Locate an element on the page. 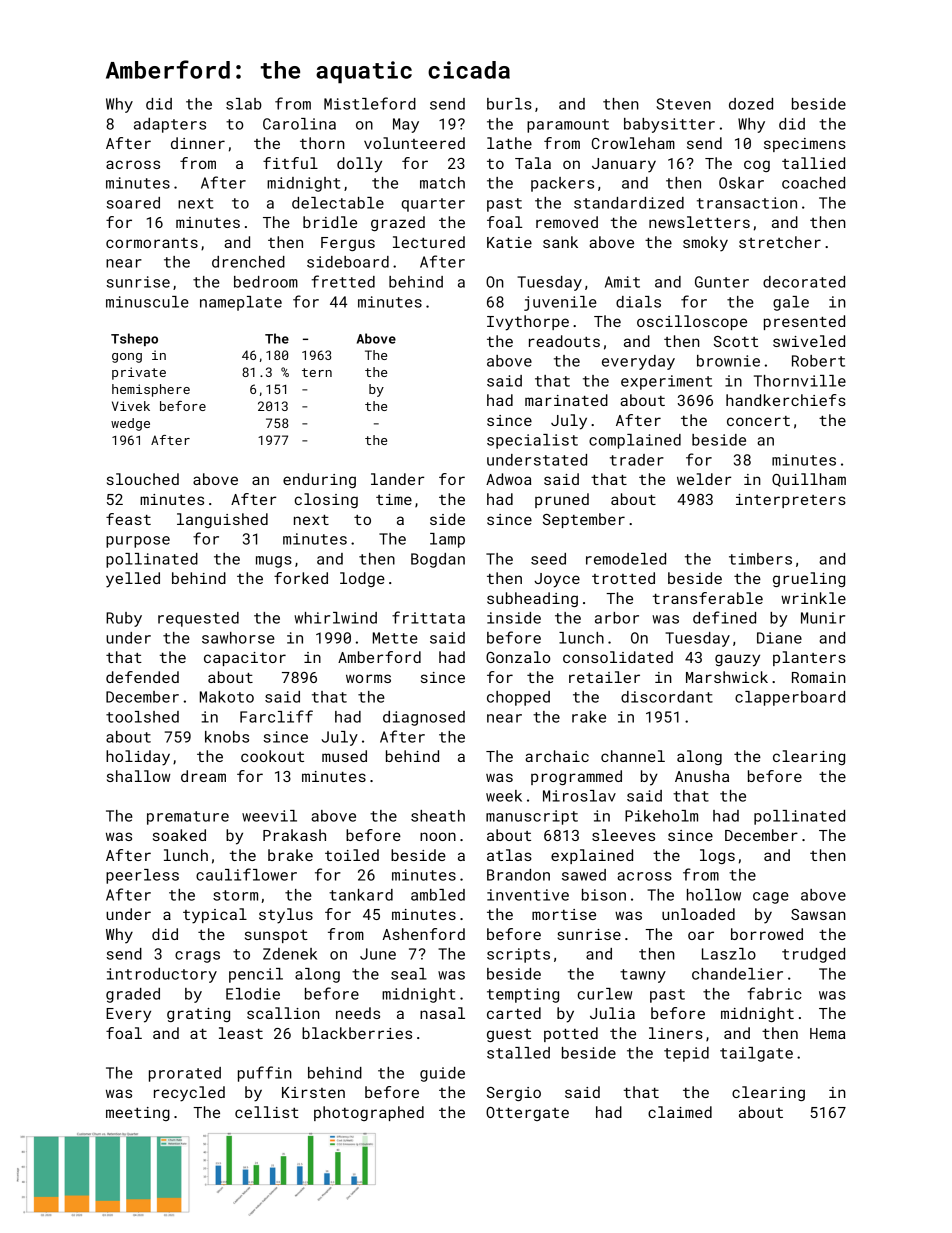  experiment is located at coordinates (666, 382).
